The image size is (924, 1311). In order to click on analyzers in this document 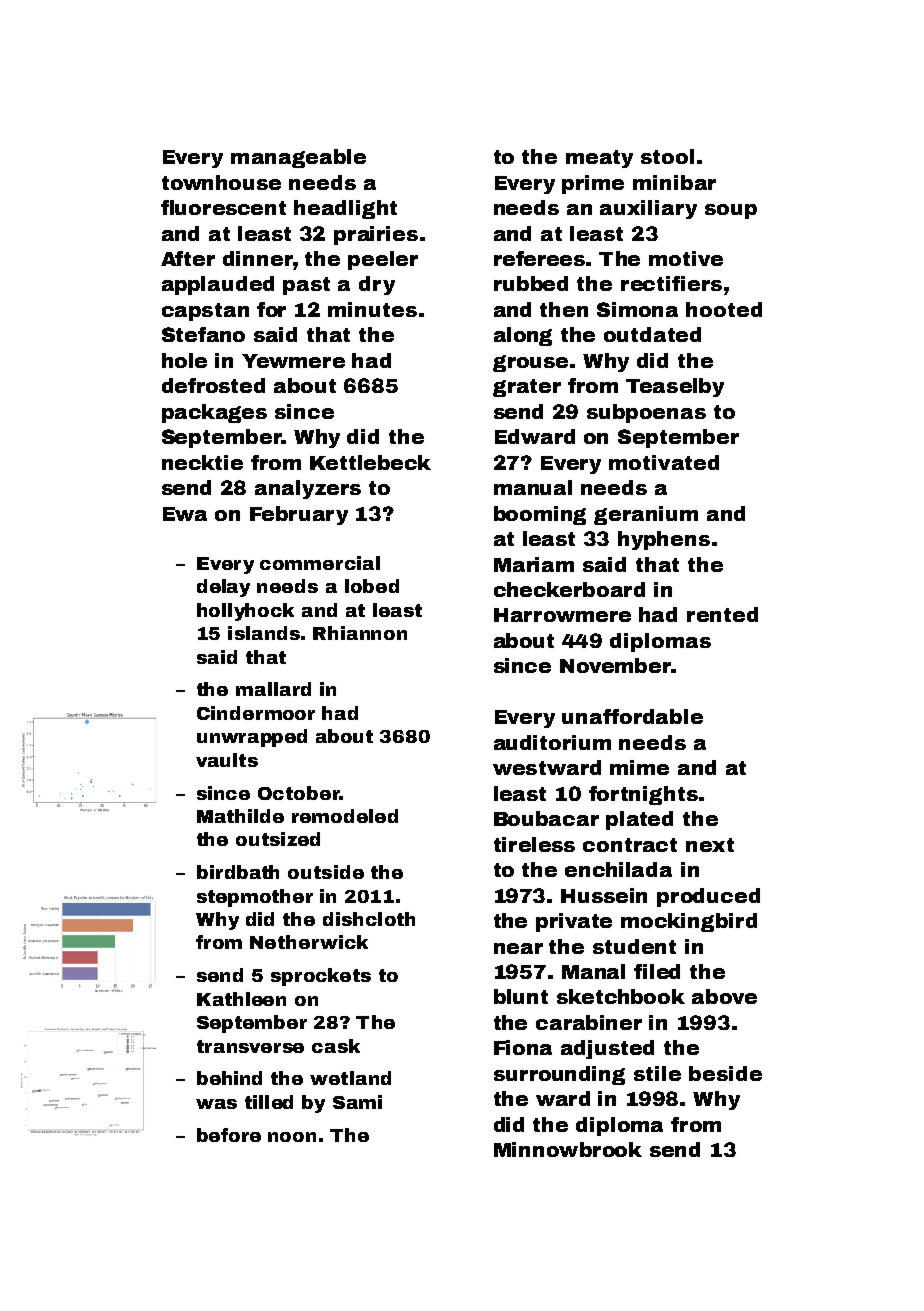, I will do `click(308, 489)`.
